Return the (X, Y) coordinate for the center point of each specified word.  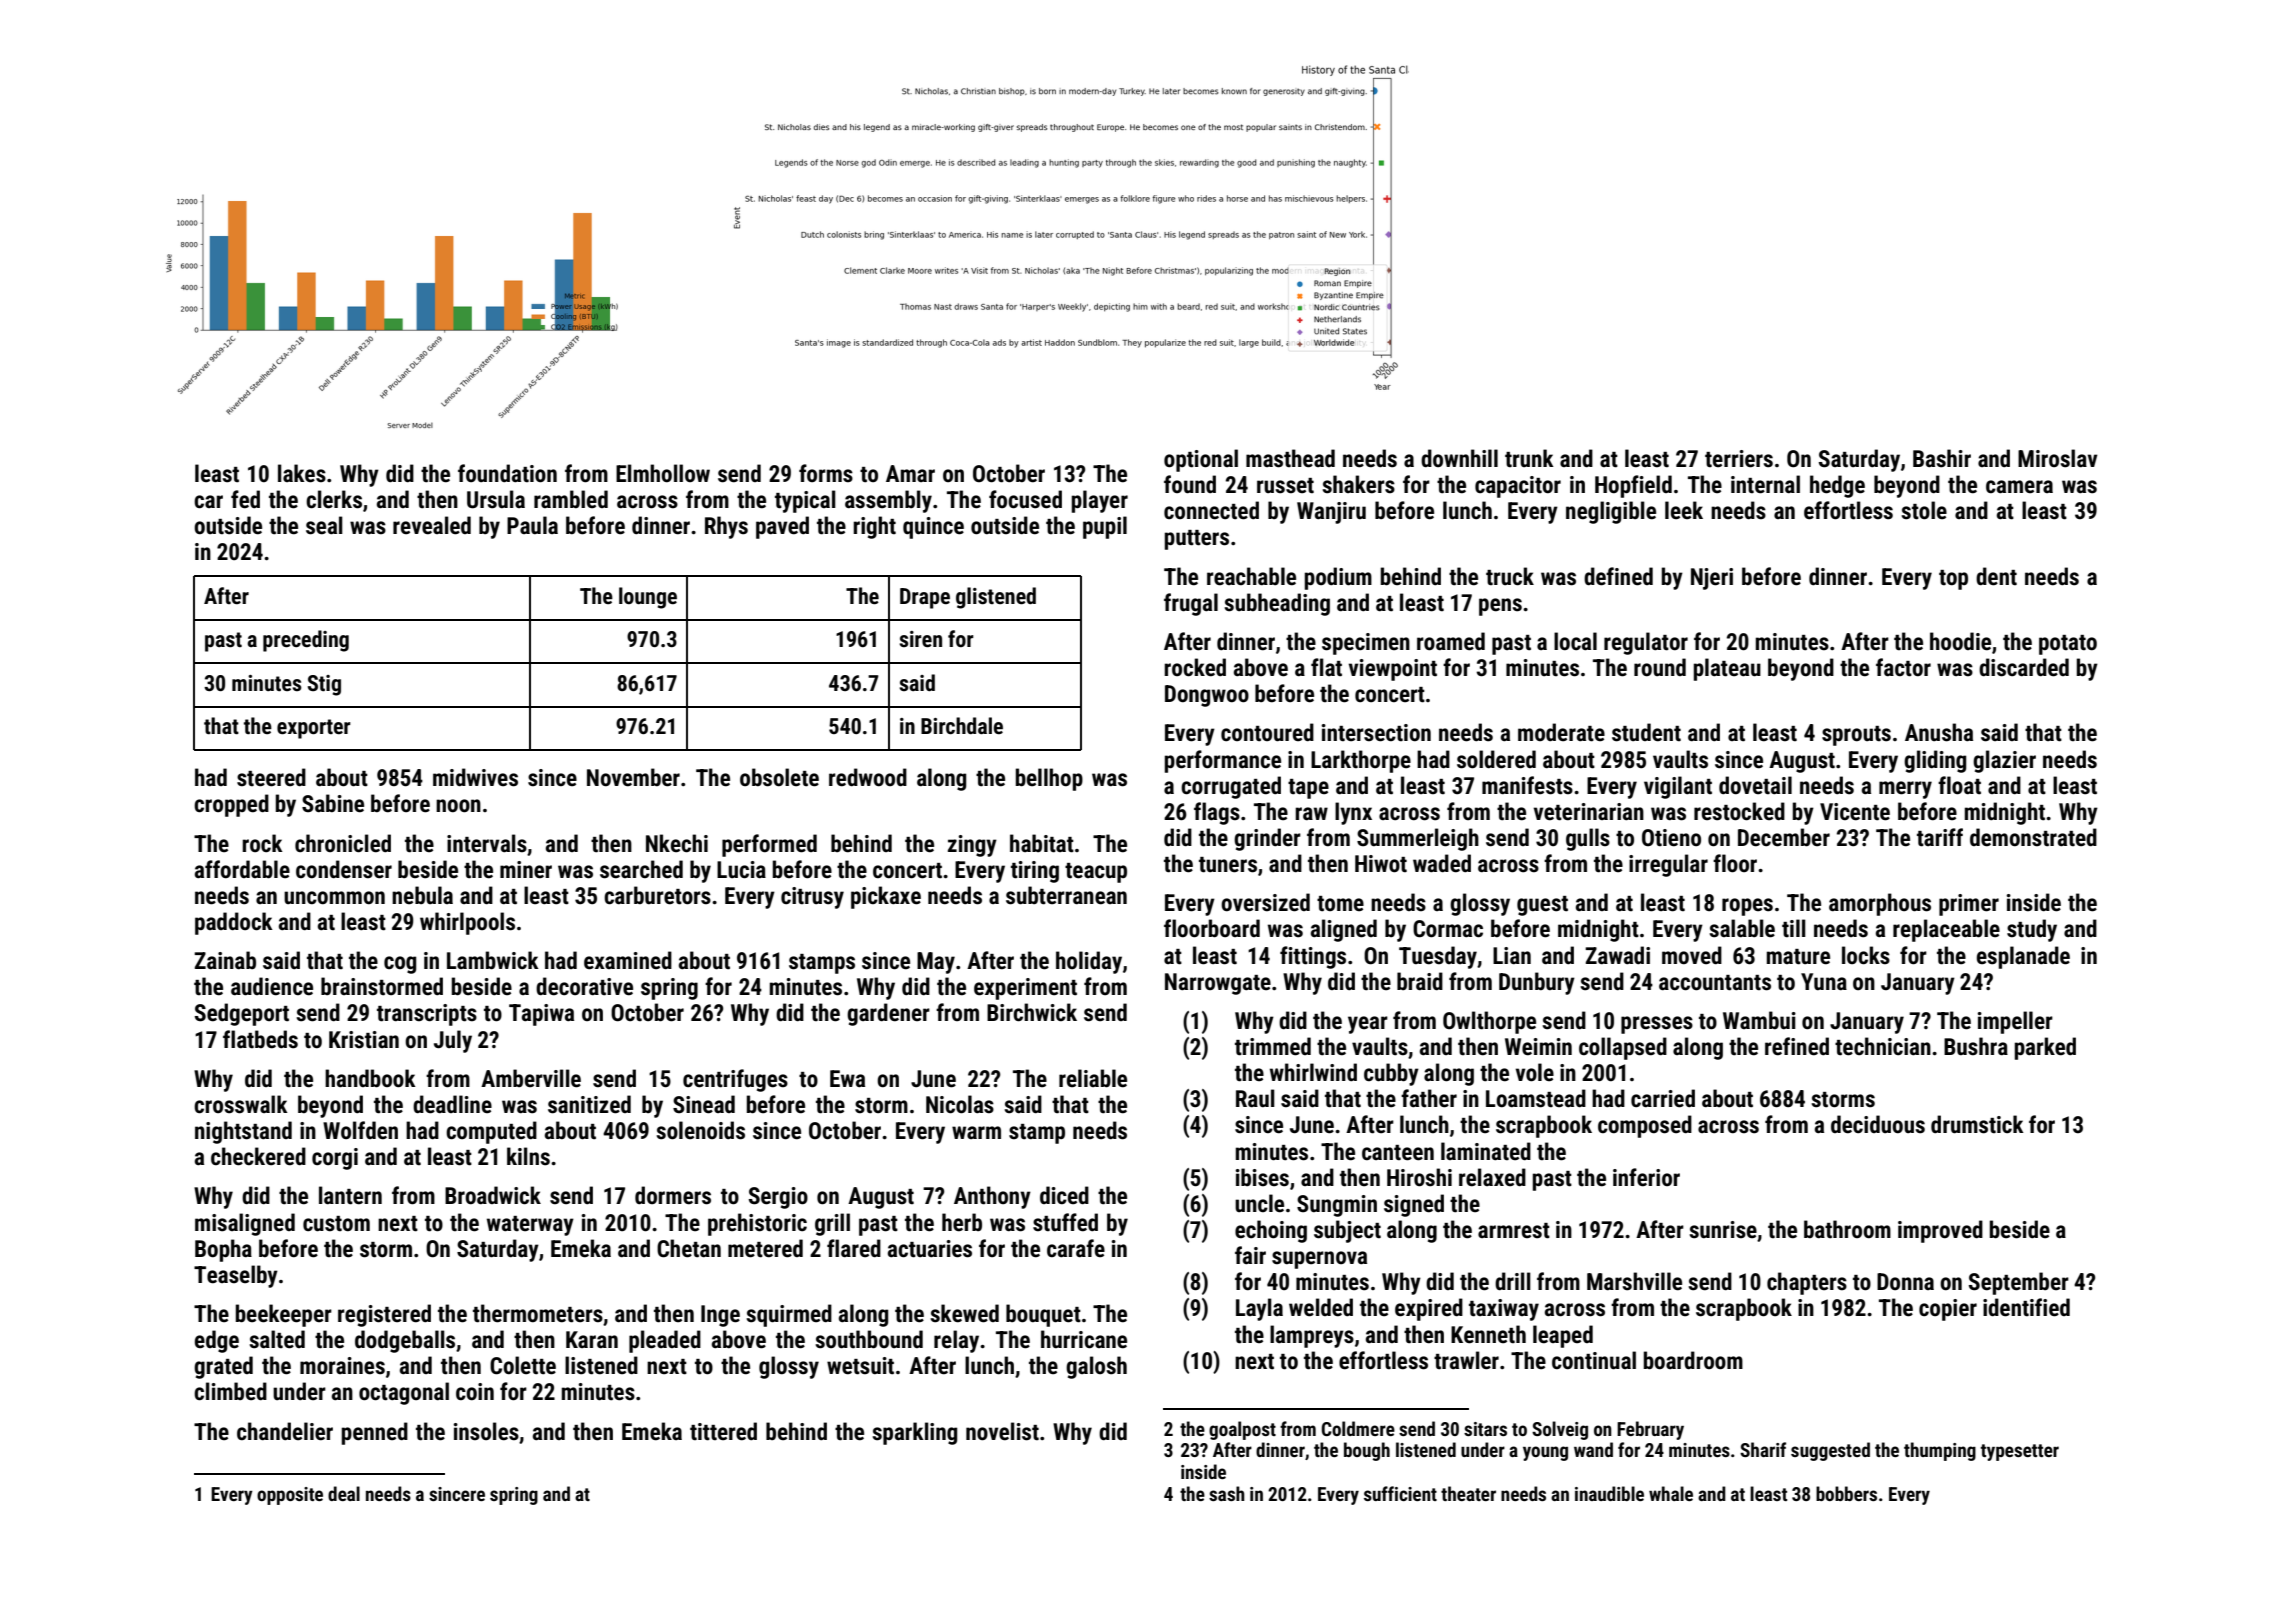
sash (1227, 1493)
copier (1948, 1310)
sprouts (1856, 736)
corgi (335, 1159)
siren (920, 639)
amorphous (1880, 904)
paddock (234, 923)
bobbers (1846, 1493)
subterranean (1066, 895)
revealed (432, 525)
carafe (1076, 1248)
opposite (290, 1496)
